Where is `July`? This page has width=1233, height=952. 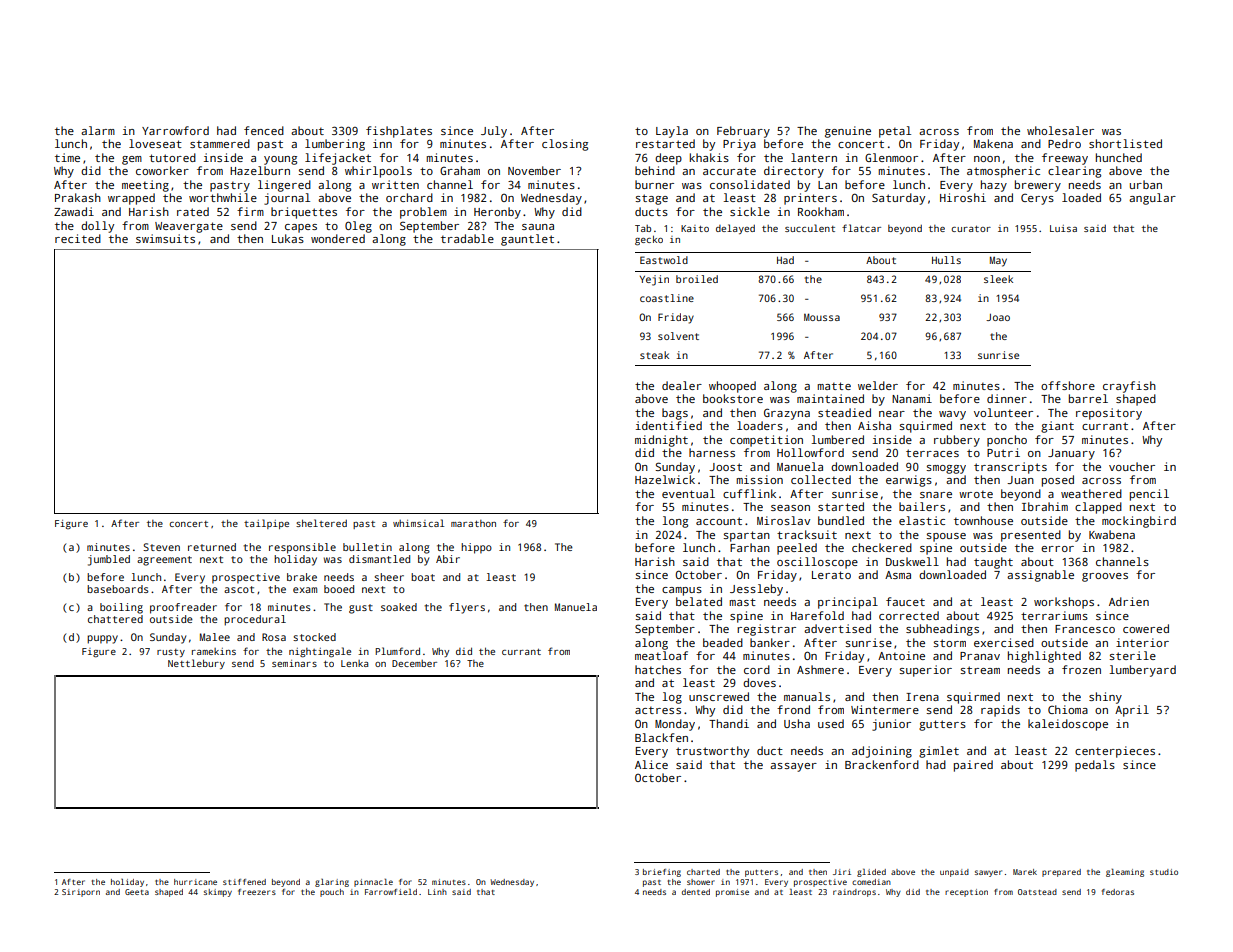 July is located at coordinates (494, 132).
